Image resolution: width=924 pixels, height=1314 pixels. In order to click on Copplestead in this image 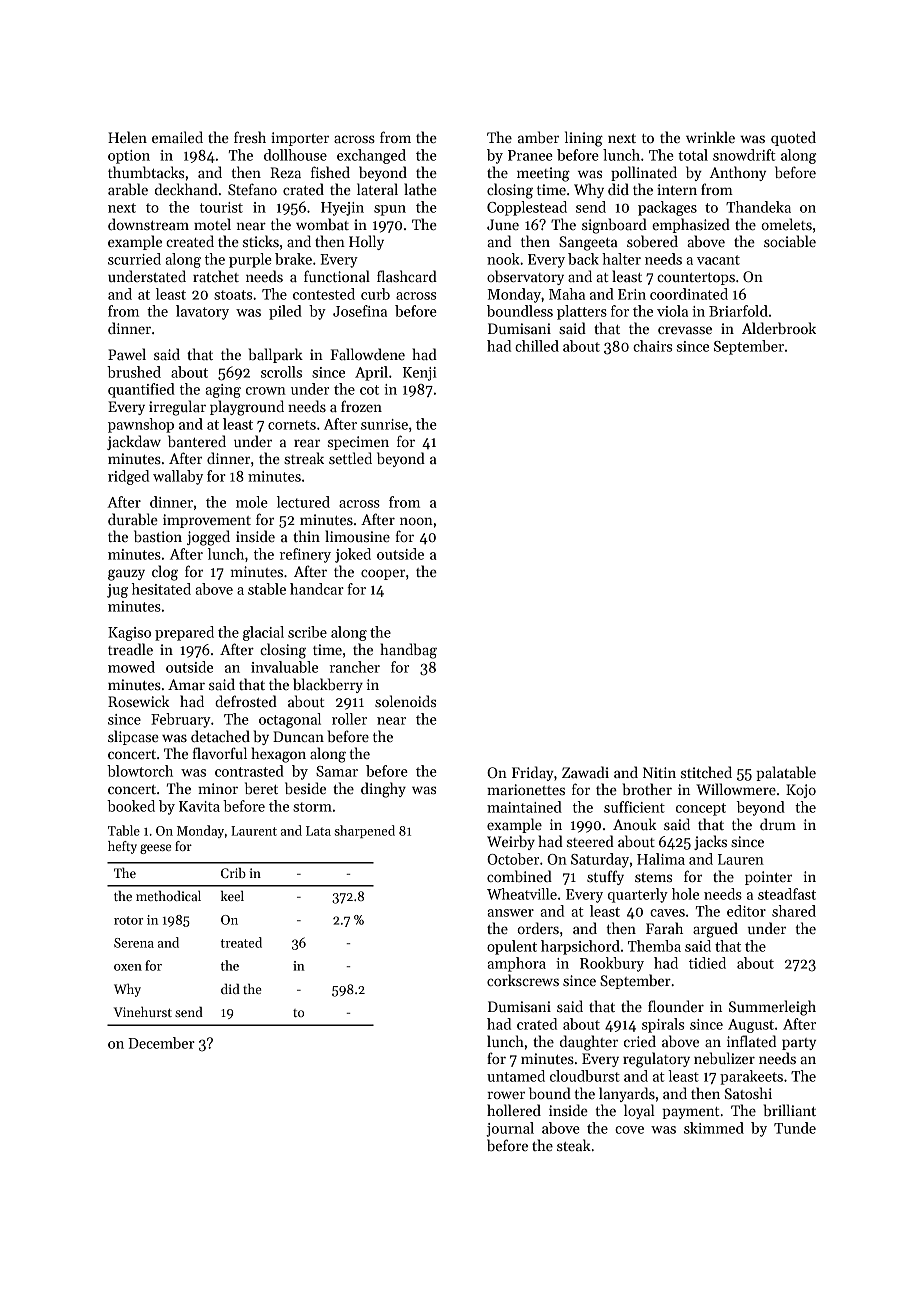, I will do `click(527, 208)`.
